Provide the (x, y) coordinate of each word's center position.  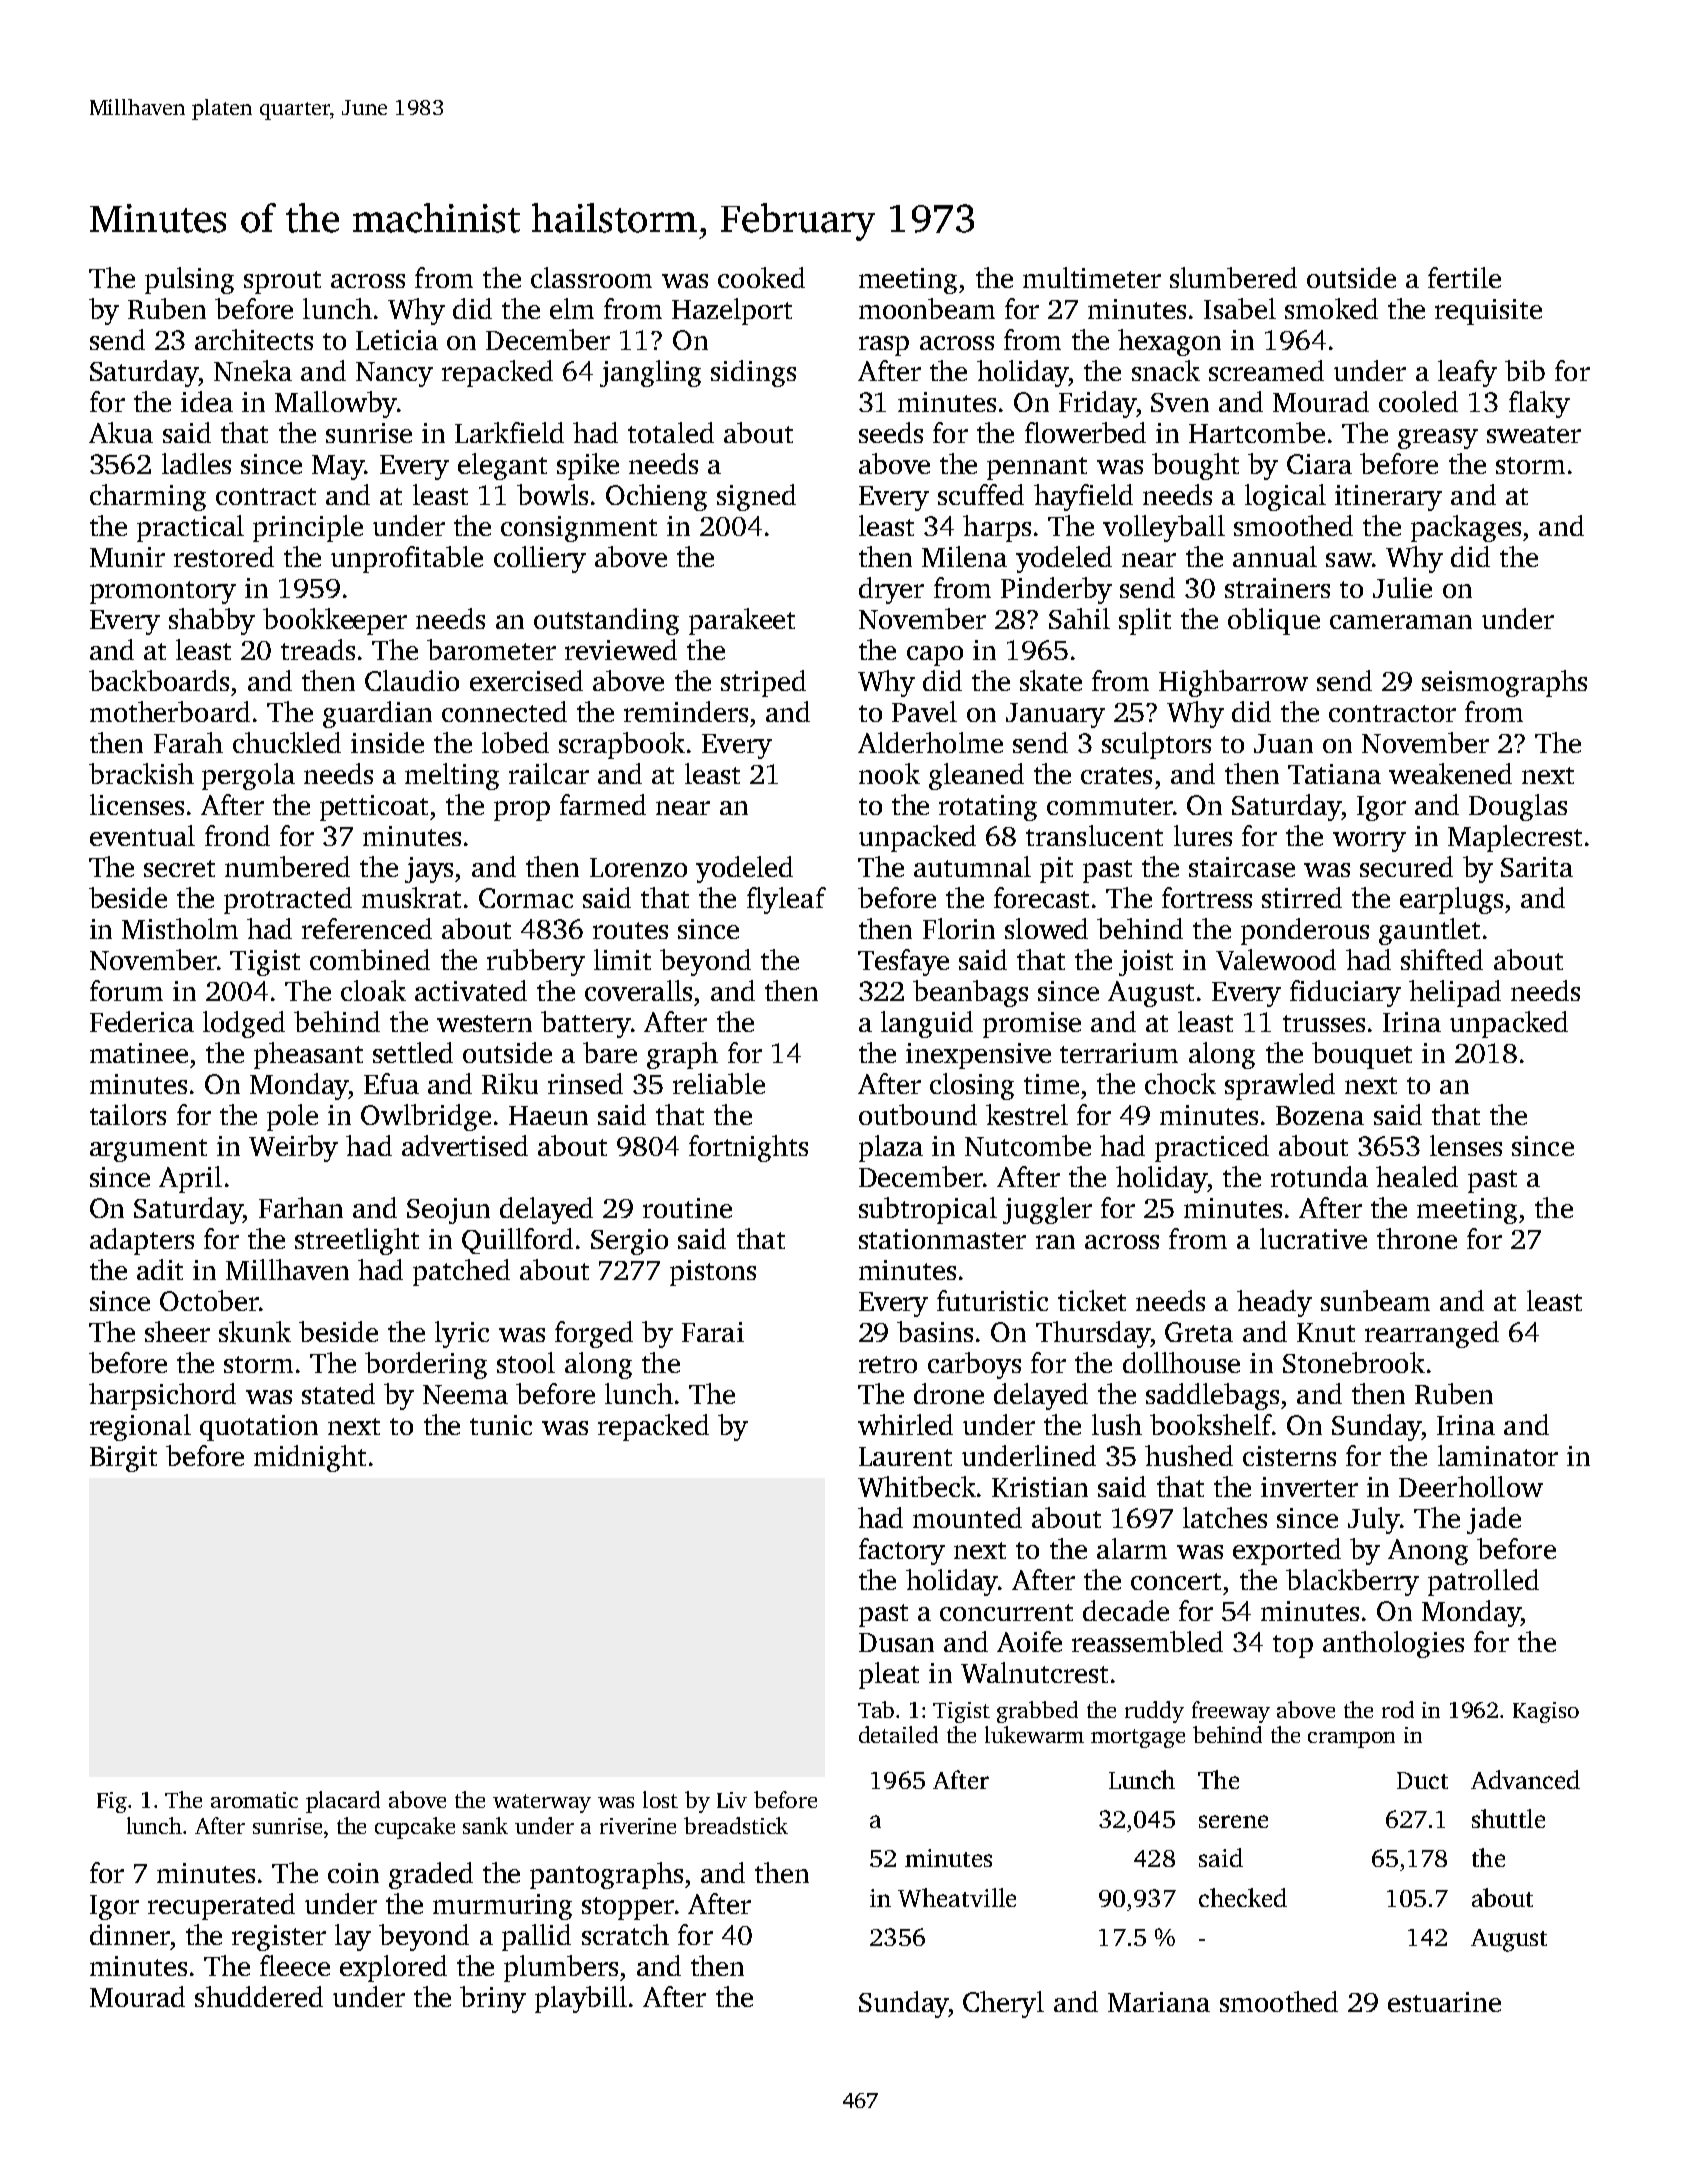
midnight (310, 1458)
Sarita (1537, 867)
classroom (591, 277)
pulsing (189, 280)
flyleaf (786, 900)
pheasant (308, 1055)
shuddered (259, 1996)
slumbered (1233, 277)
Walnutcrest (1034, 1672)
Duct (1422, 1780)
